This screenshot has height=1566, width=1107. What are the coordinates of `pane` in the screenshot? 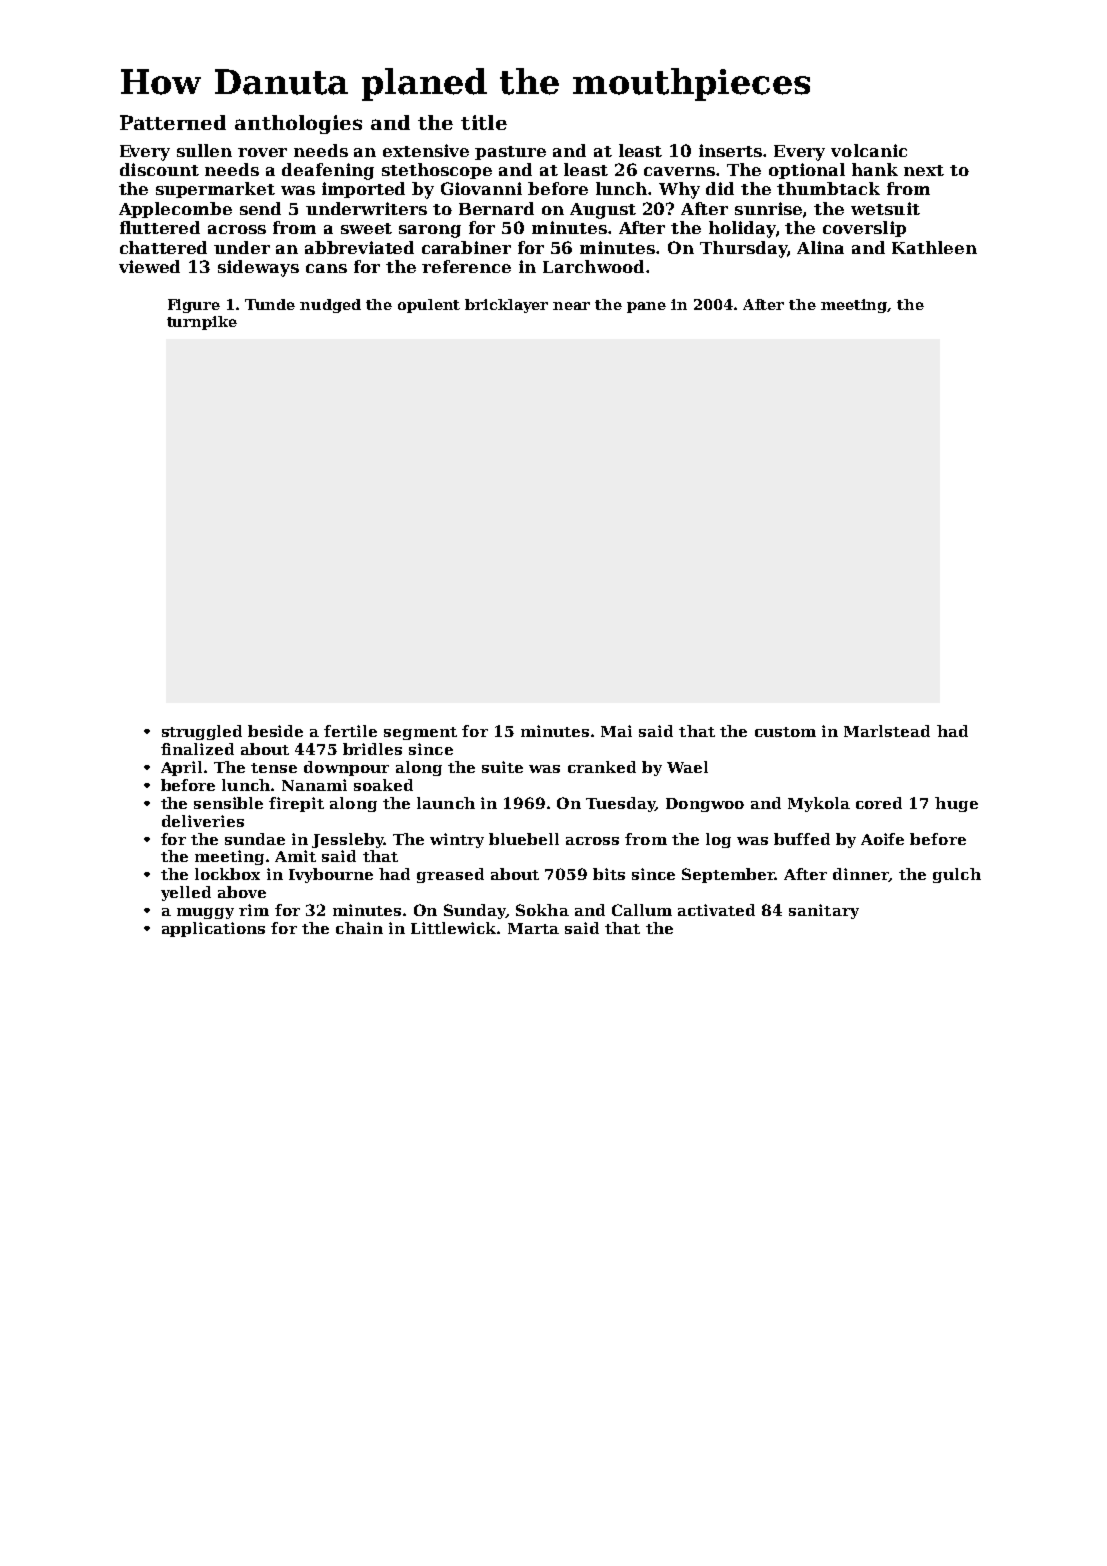 It's located at (646, 307).
